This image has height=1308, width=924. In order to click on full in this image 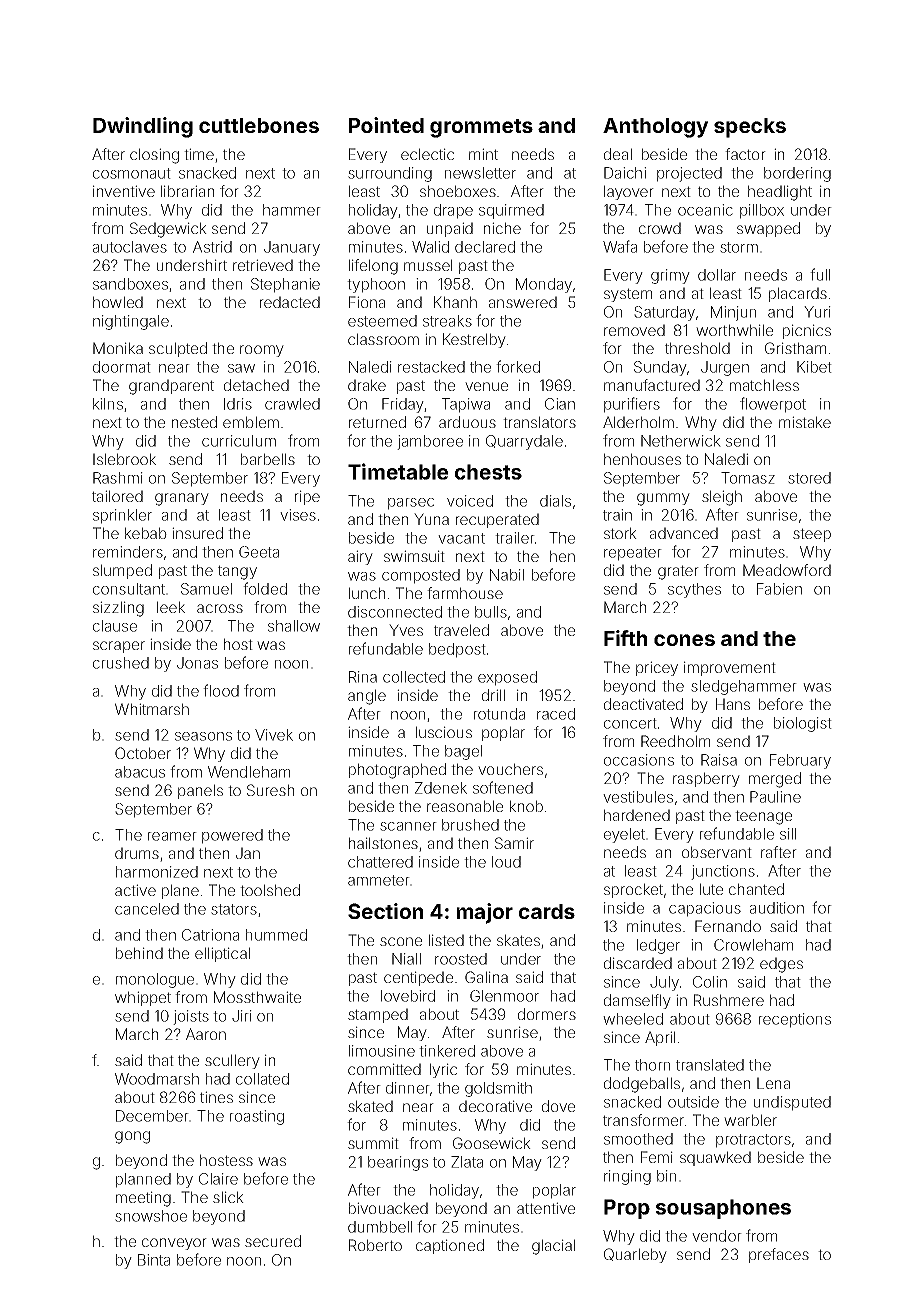, I will do `click(820, 274)`.
